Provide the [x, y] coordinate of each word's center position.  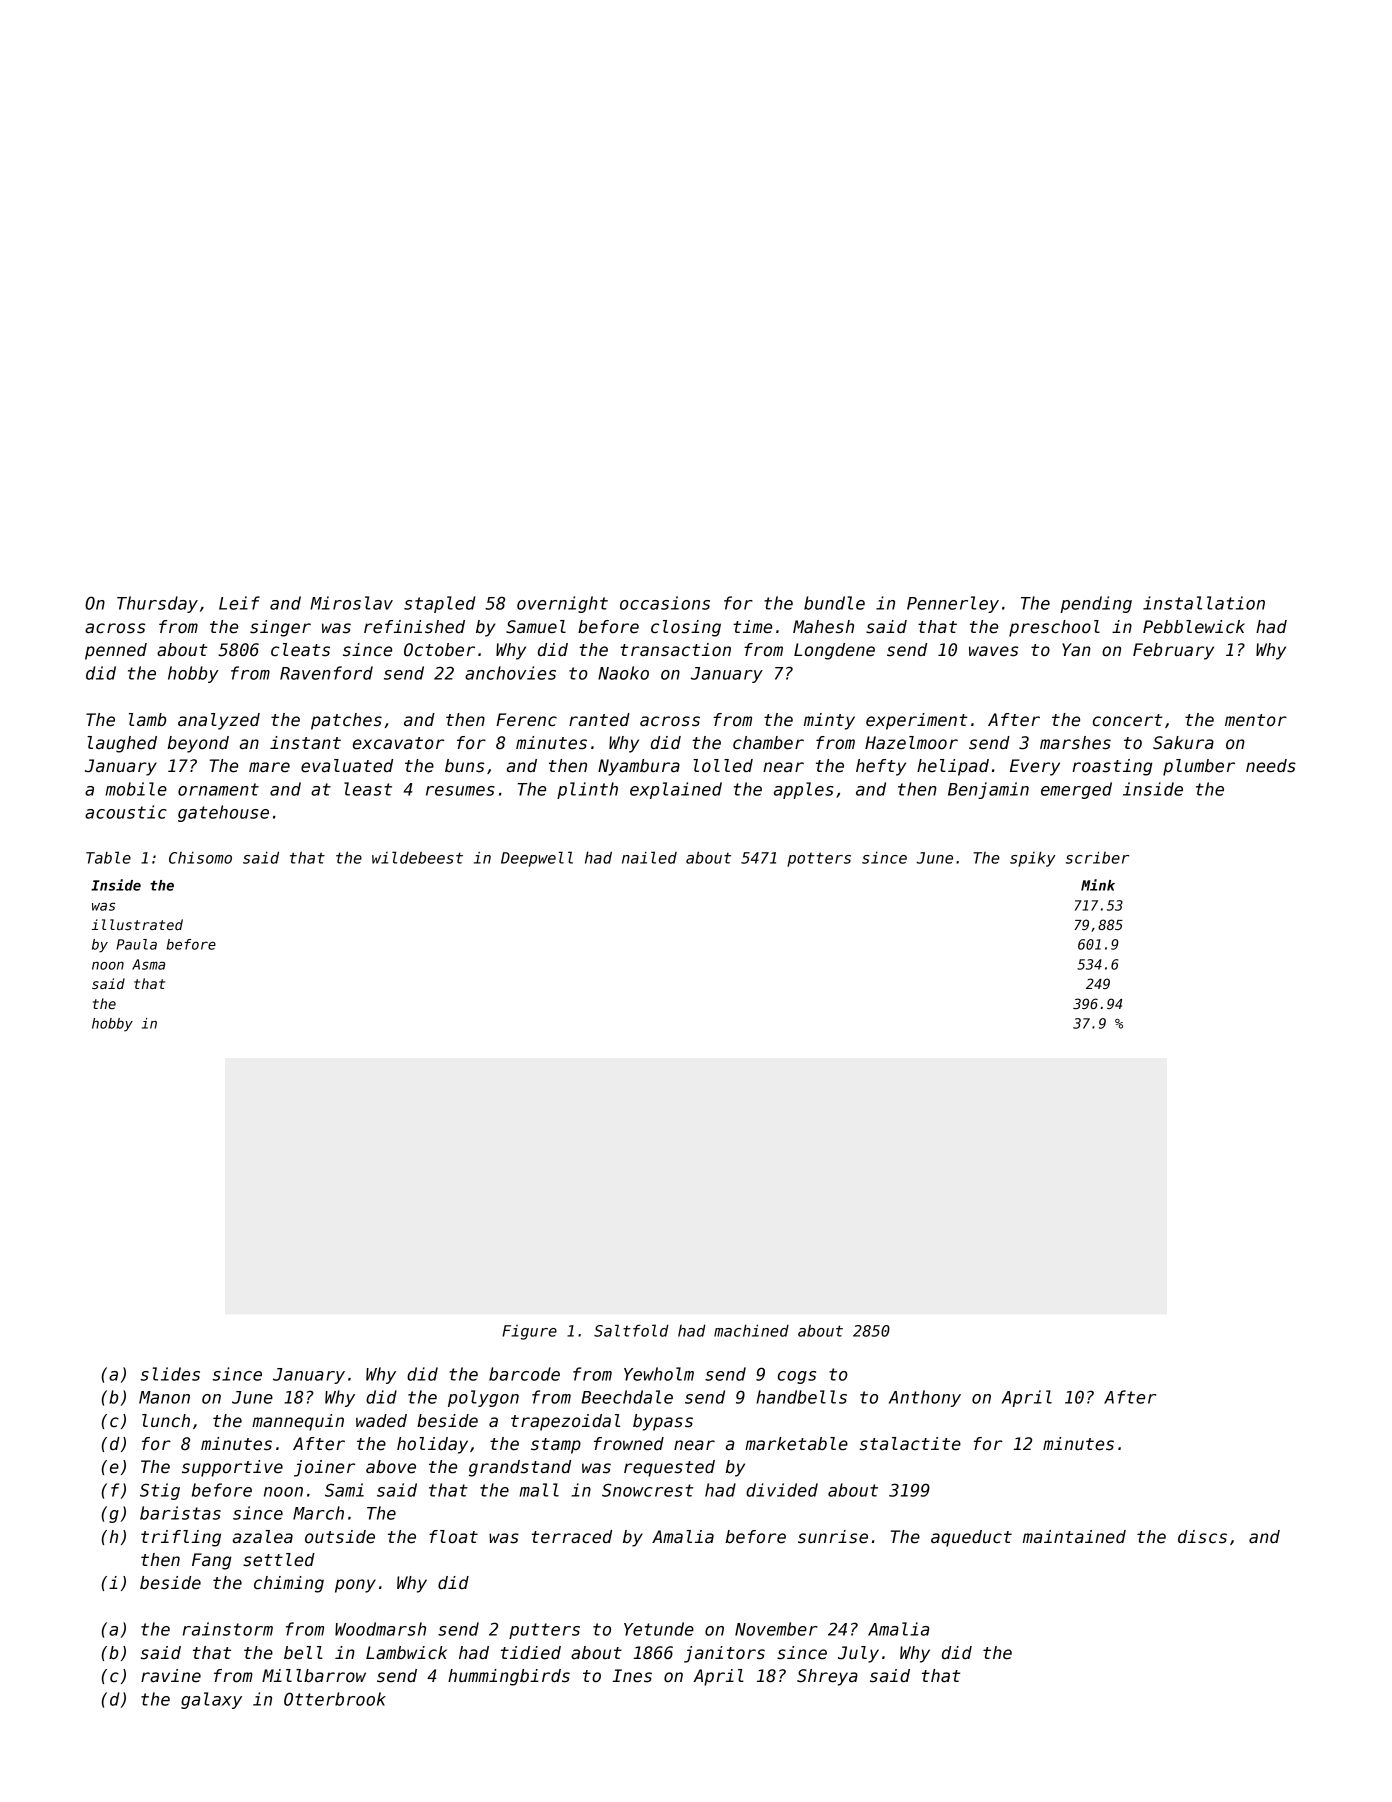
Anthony [925, 1398]
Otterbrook [335, 1699]
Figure [529, 1332]
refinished [414, 627]
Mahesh [823, 627]
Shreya [827, 1677]
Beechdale [627, 1397]
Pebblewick [1194, 627]
